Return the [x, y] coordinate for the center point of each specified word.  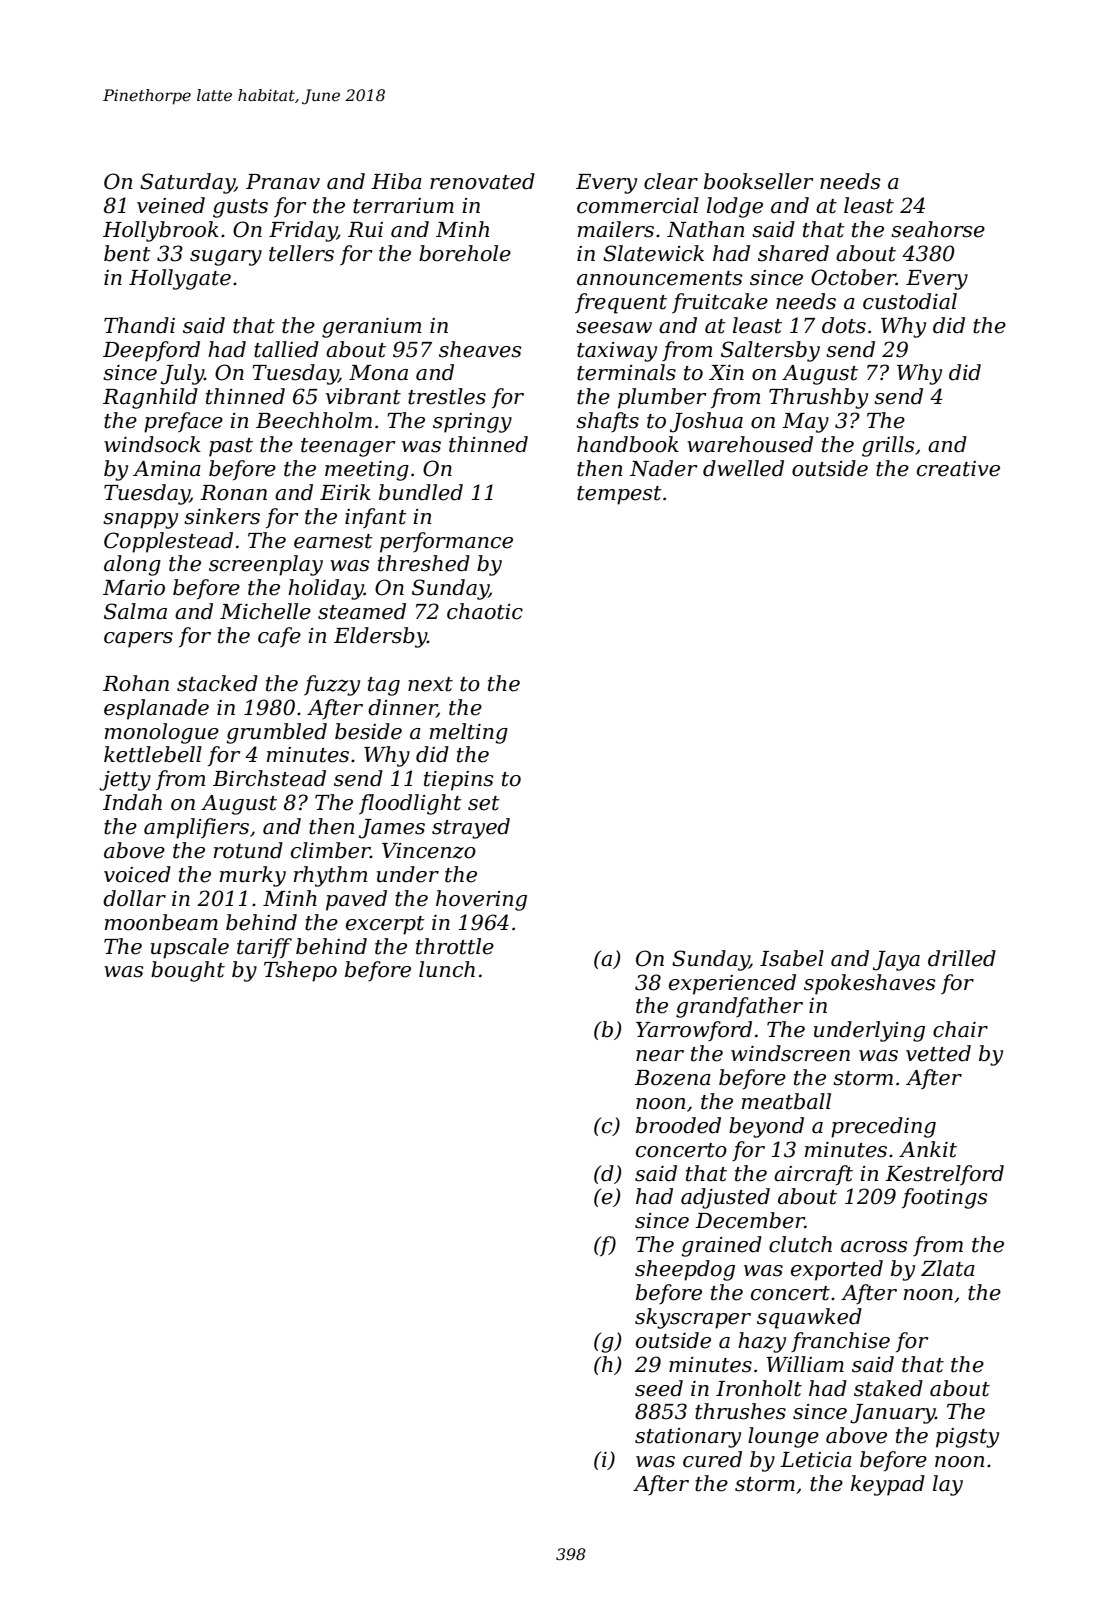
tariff [264, 948]
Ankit [928, 1149]
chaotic [485, 611]
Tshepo [300, 971]
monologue [162, 733]
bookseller [759, 181]
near [660, 1056]
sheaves [480, 349]
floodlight [410, 804]
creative [958, 469]
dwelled [743, 468]
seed [659, 1388]
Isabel [792, 958]
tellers [301, 253]
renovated [482, 181]
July [182, 374]
